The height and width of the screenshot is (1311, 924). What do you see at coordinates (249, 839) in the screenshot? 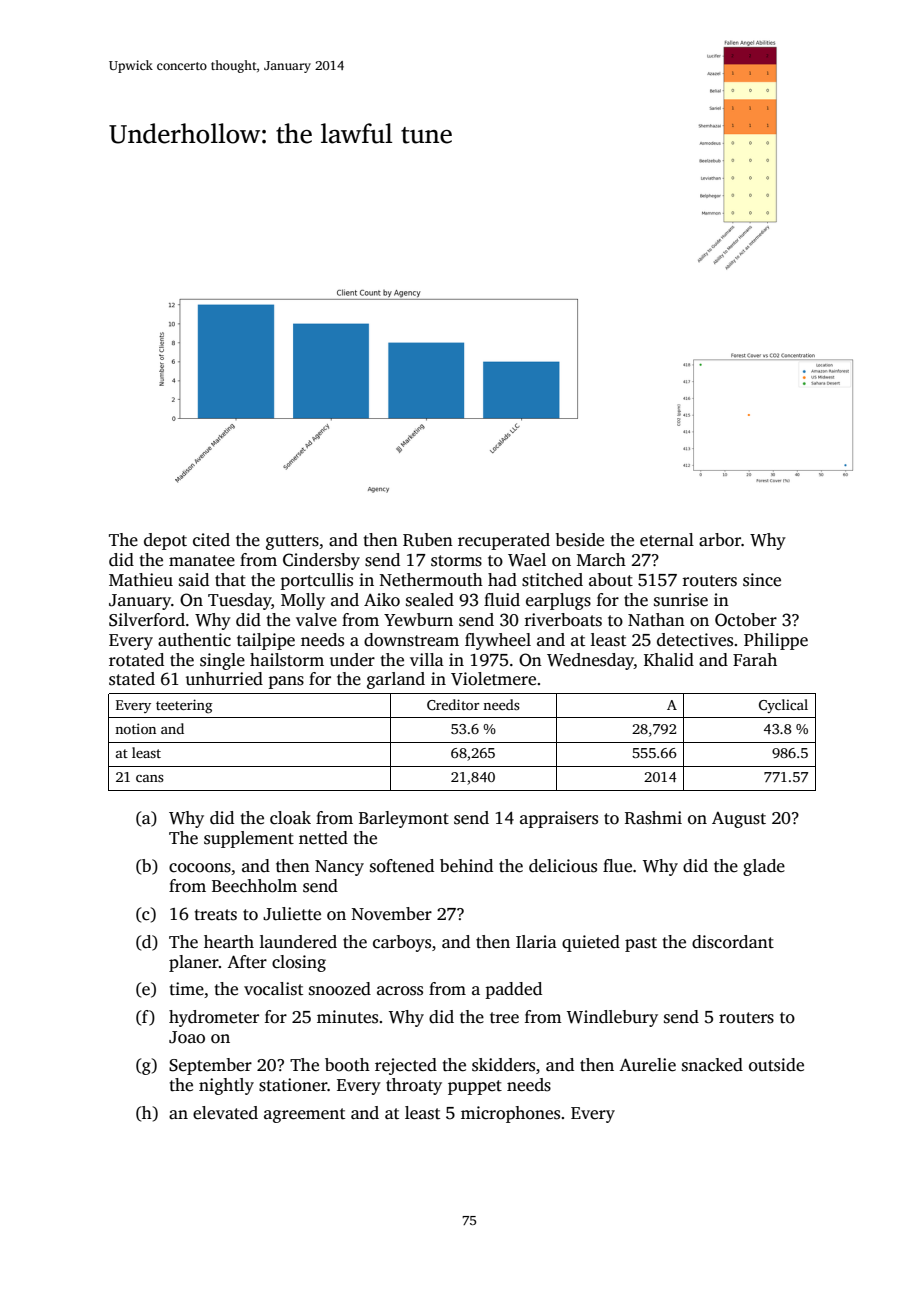
I see `supplement` at bounding box center [249, 839].
